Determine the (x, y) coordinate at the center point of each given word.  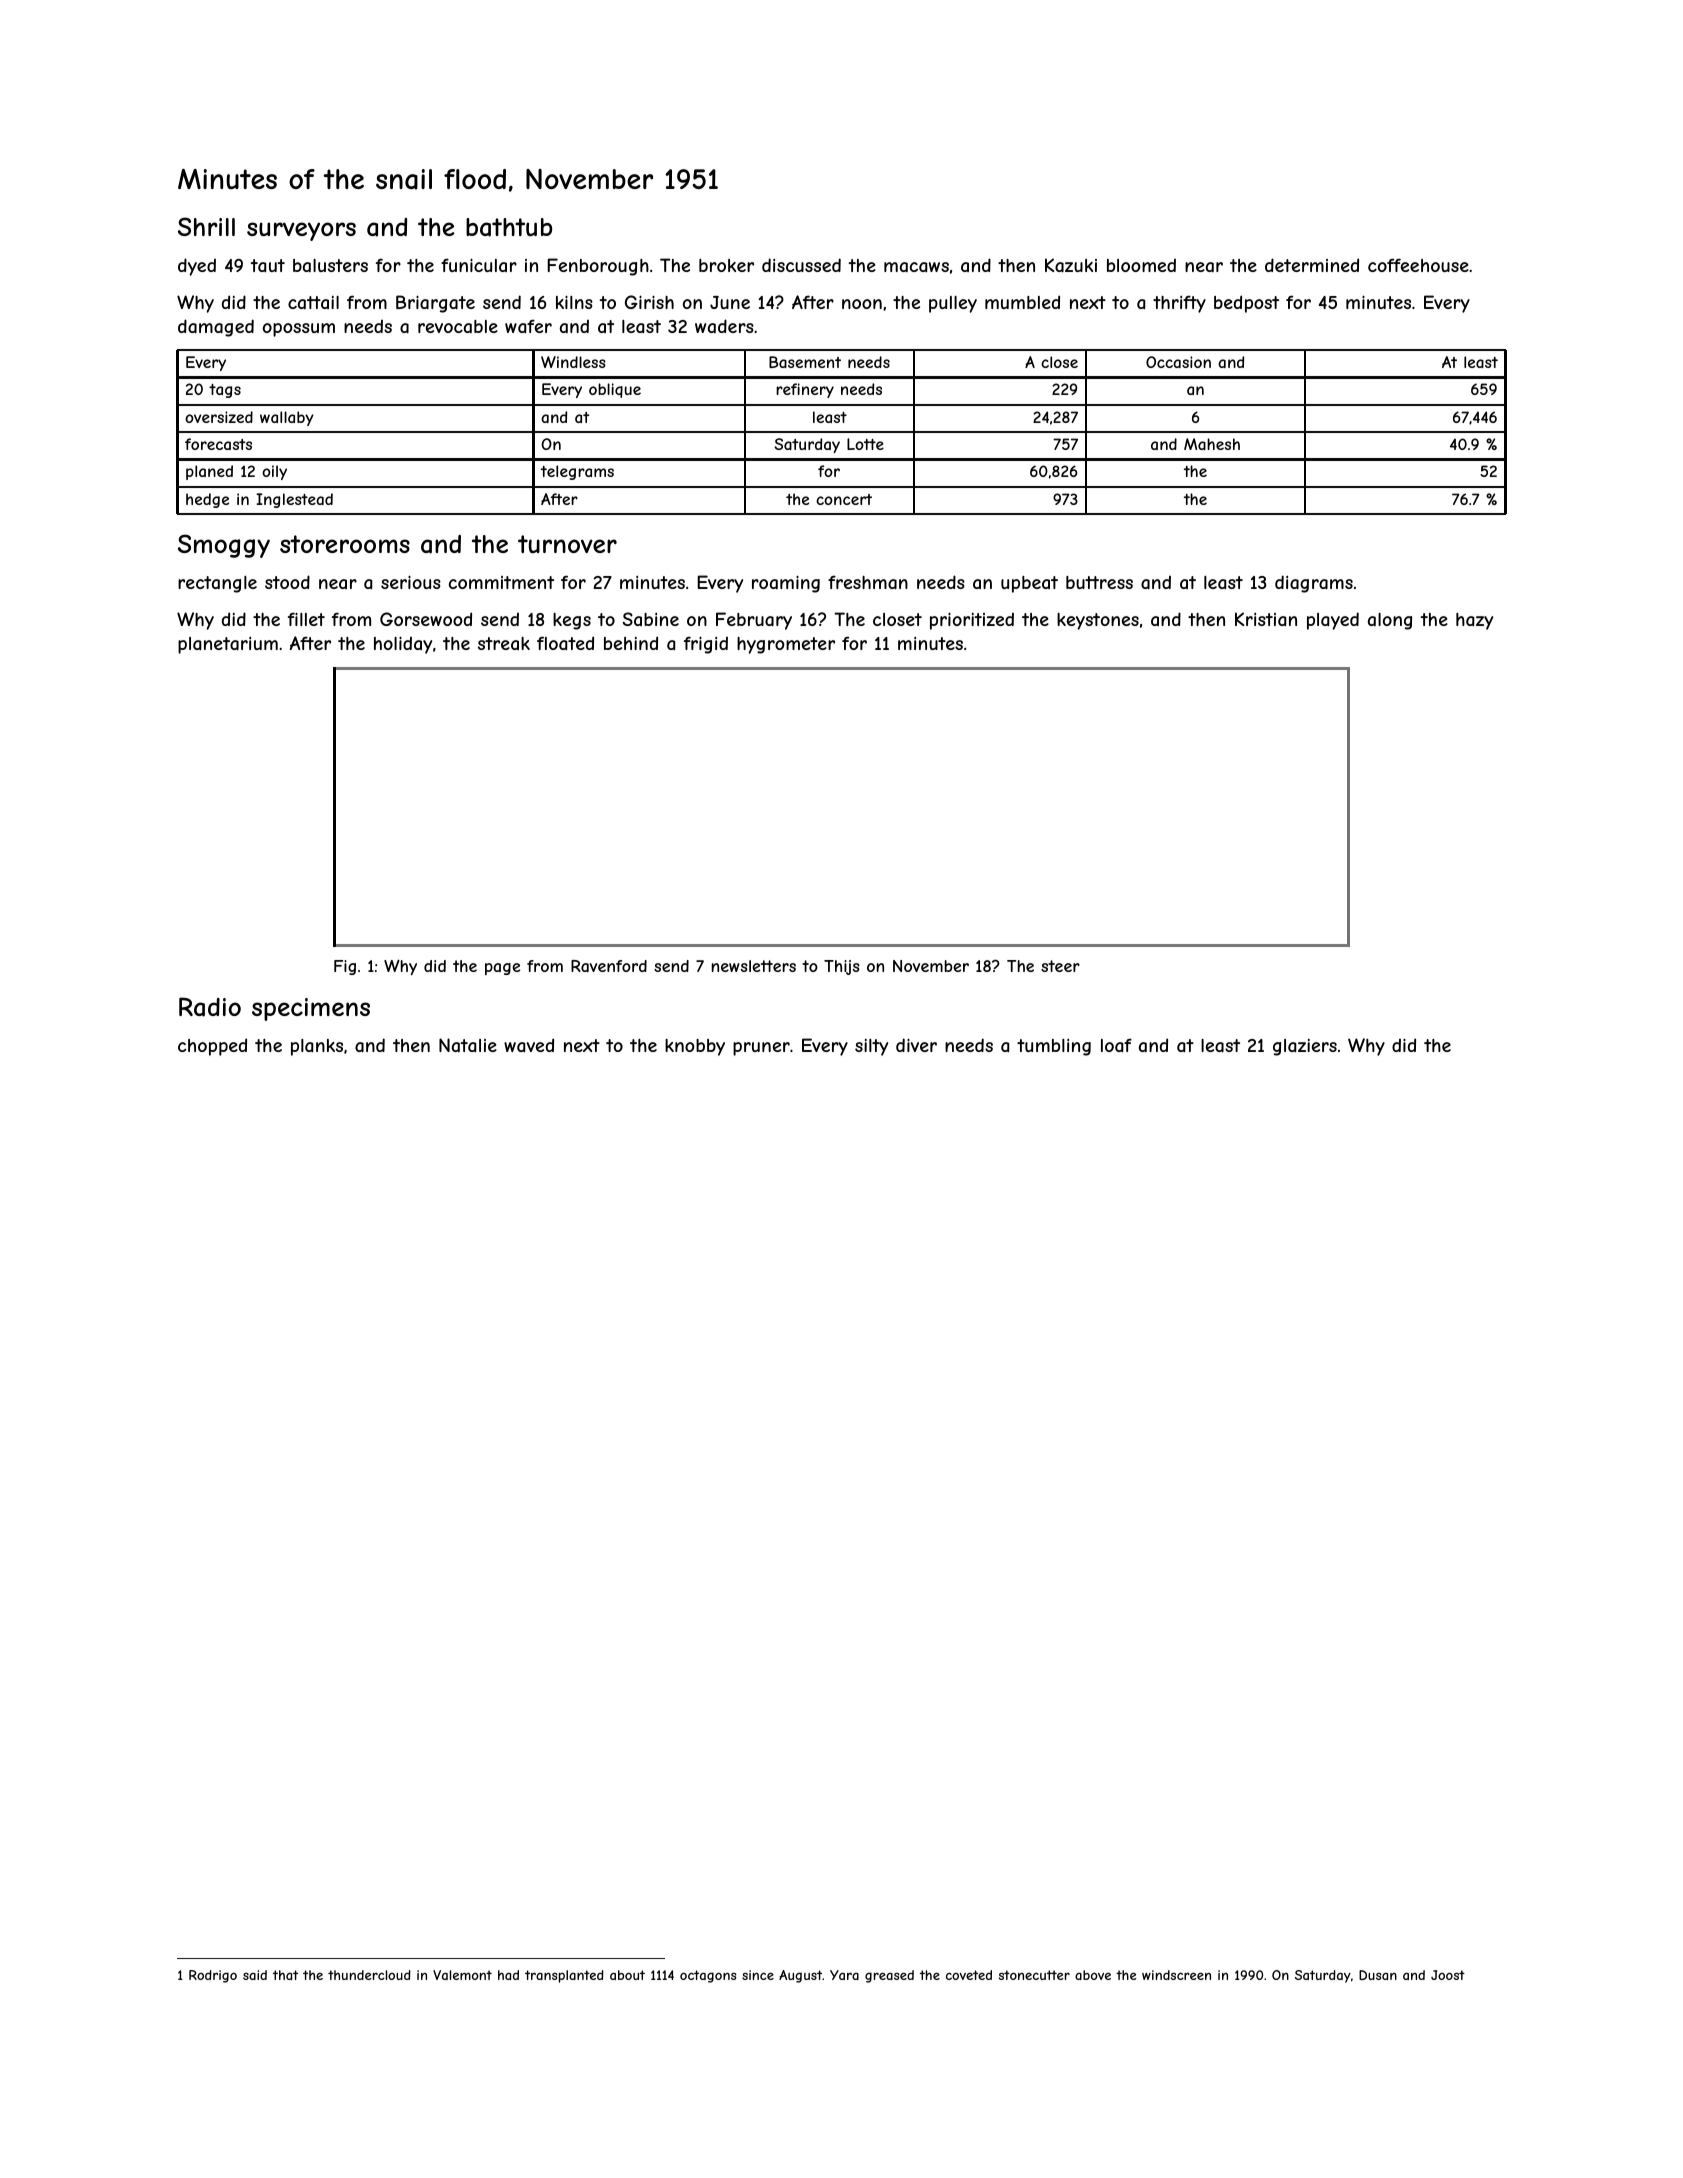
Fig (345, 967)
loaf (1116, 1045)
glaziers (1305, 1047)
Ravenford (609, 966)
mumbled (1022, 302)
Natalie (468, 1045)
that (285, 1975)
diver (916, 1045)
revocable (458, 326)
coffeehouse (1418, 265)
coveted (969, 1975)
